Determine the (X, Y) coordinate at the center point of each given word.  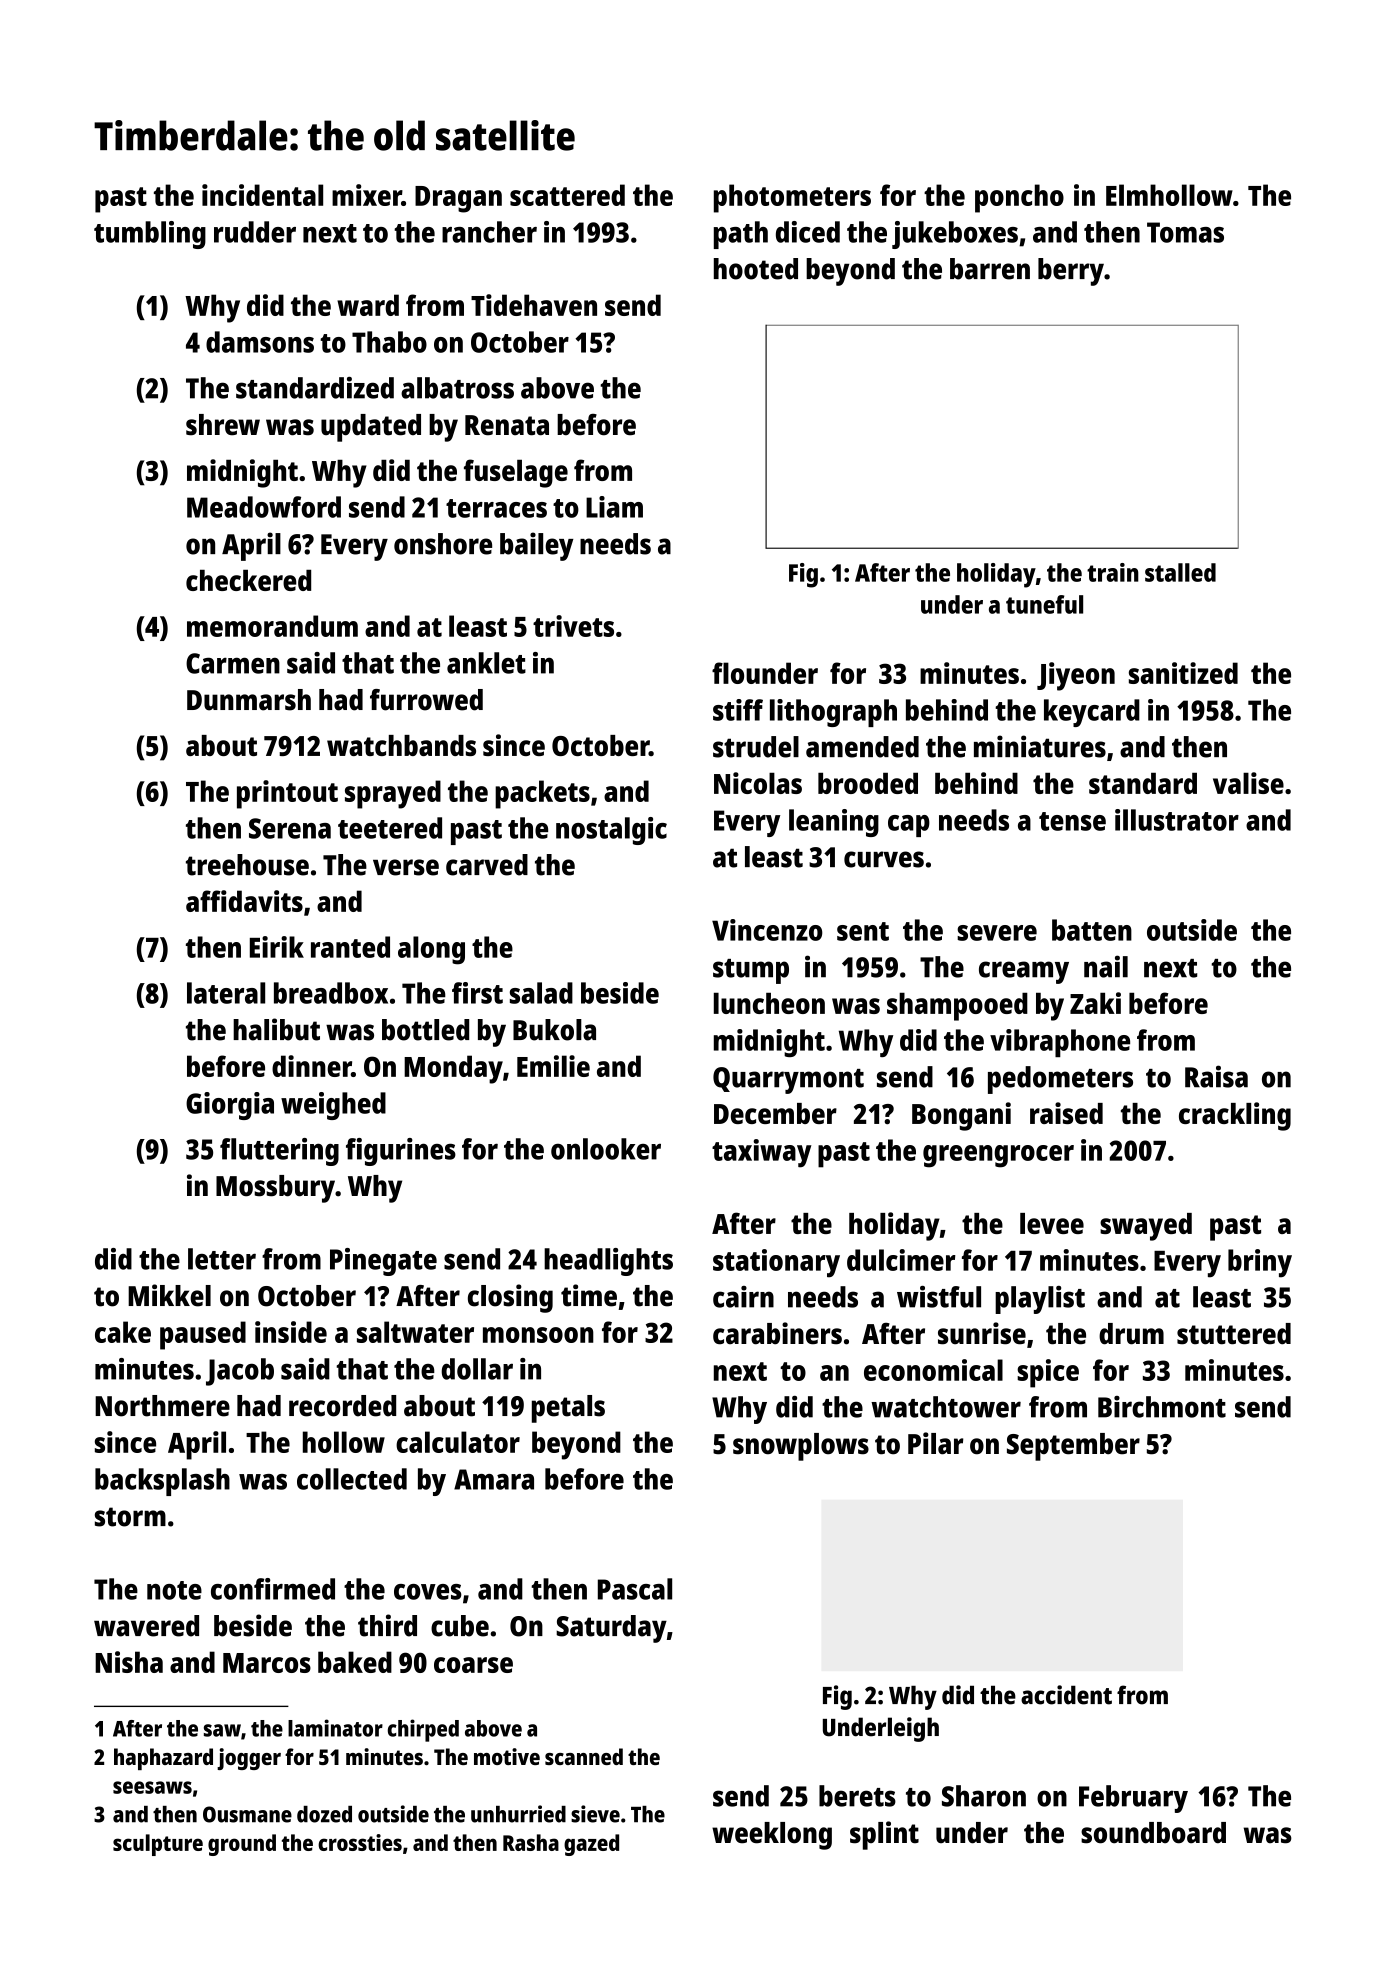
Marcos (267, 1663)
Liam (614, 507)
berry (1071, 272)
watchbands (401, 745)
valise (1248, 783)
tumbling (150, 235)
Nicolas (758, 783)
